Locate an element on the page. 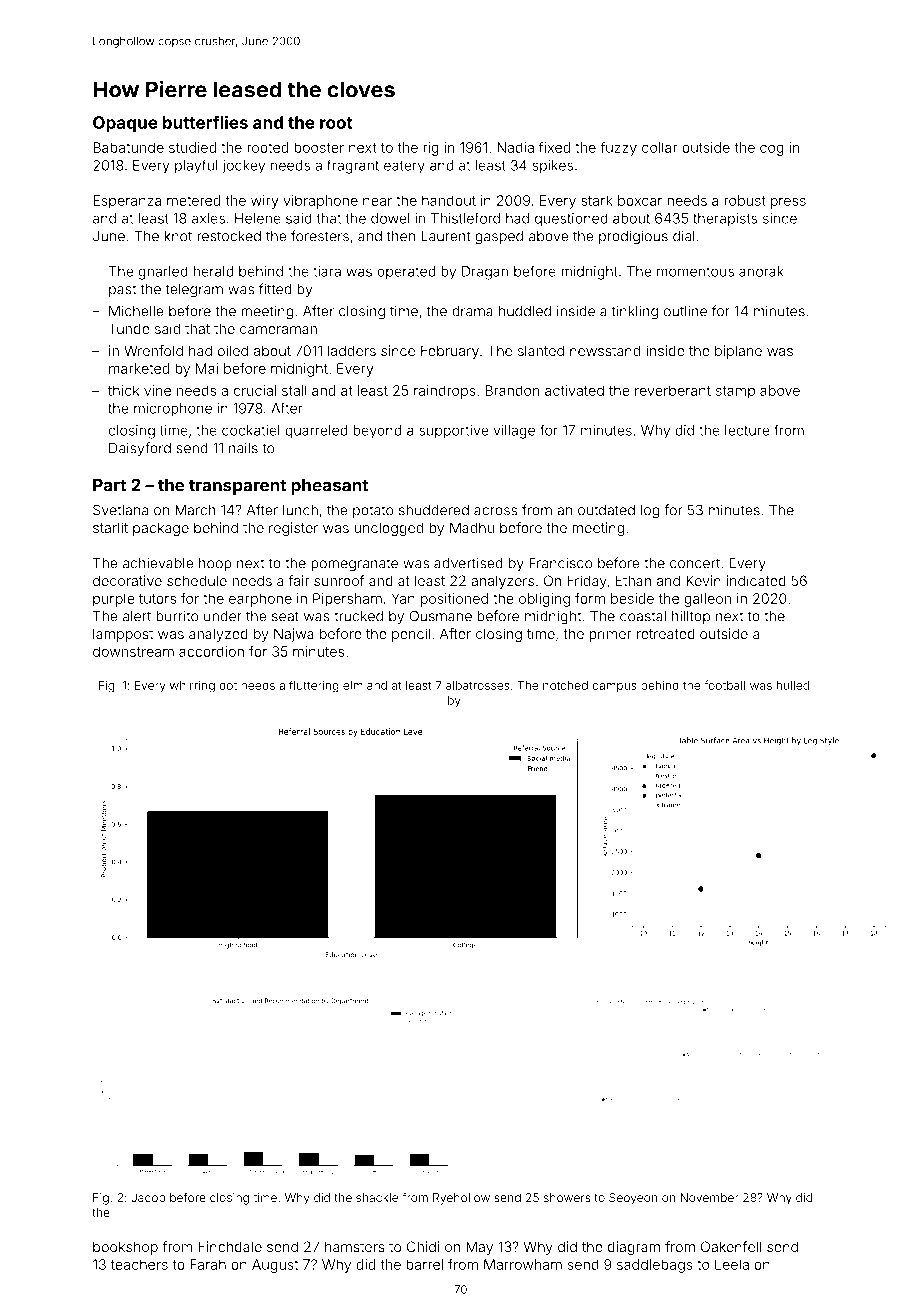 This document has height=1316, width=908. Ryehollow is located at coordinates (461, 1199).
